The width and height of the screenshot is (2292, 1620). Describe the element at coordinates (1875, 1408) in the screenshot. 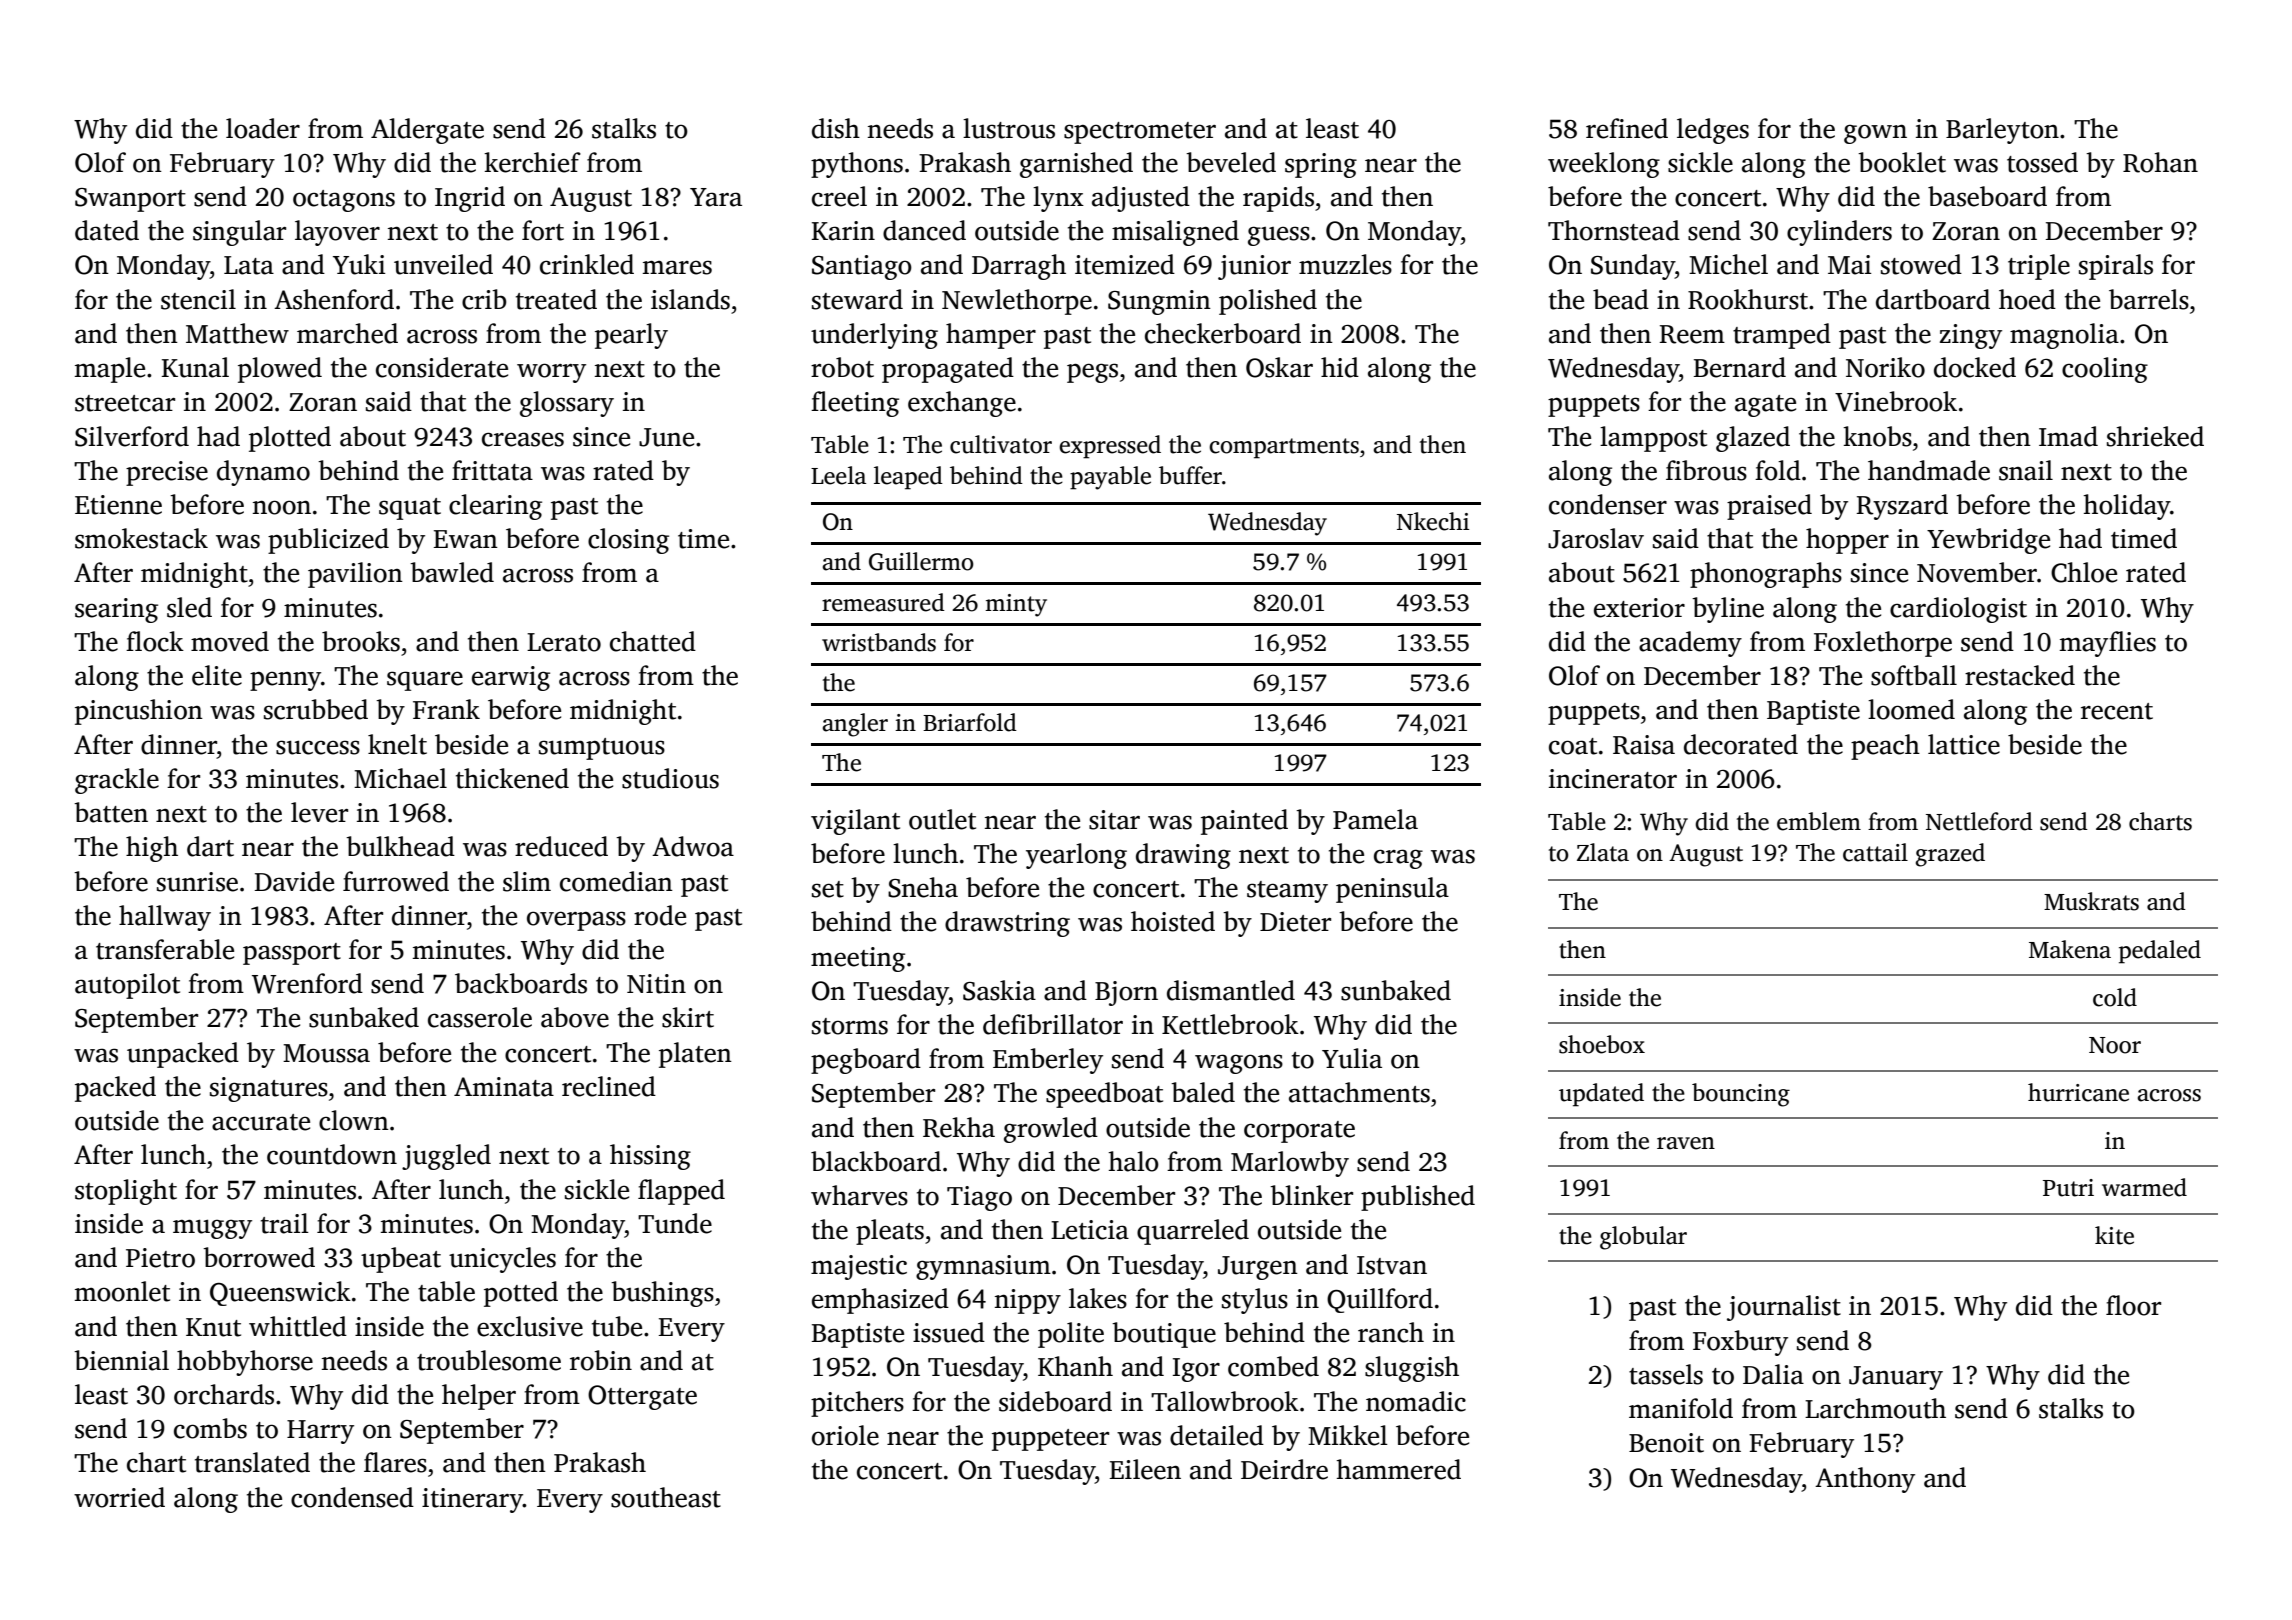

I see `Larchmouth` at that location.
